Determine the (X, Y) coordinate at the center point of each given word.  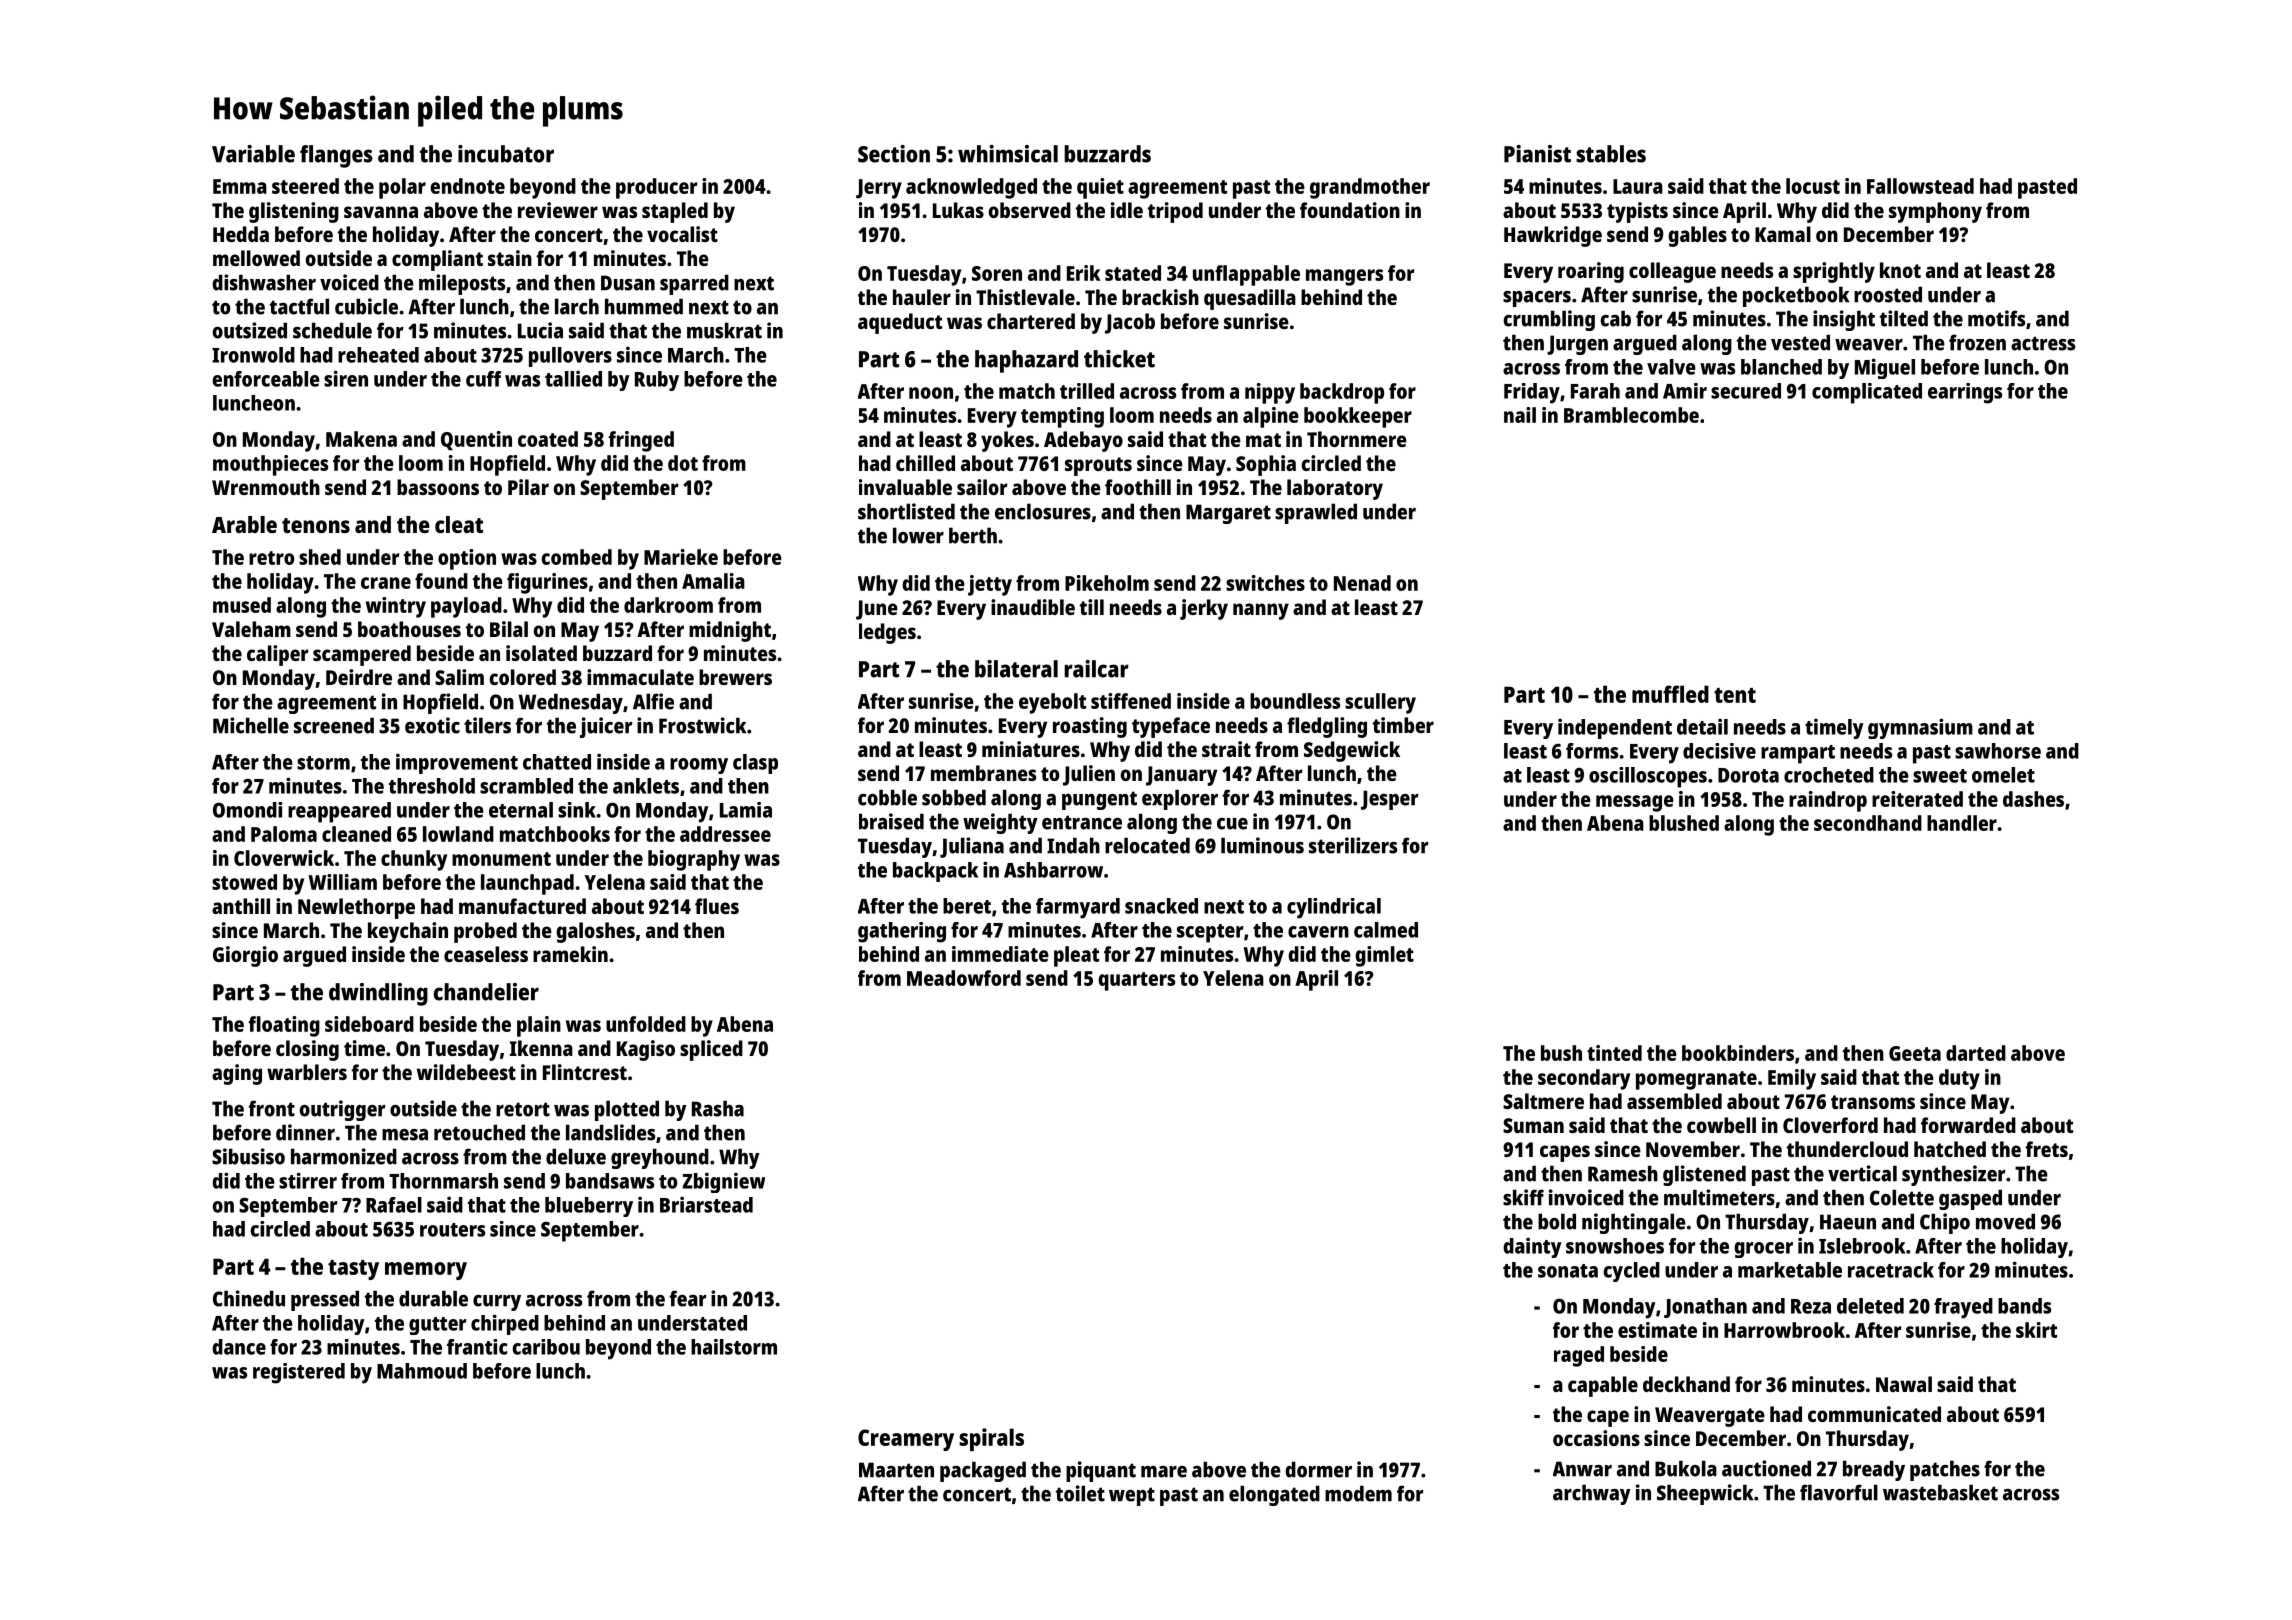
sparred (694, 284)
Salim (459, 677)
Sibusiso (248, 1156)
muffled (1670, 694)
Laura (1638, 186)
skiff (1523, 1197)
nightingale (1634, 1223)
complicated (1867, 393)
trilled (1087, 391)
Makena (361, 439)
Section (894, 154)
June (877, 610)
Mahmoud (422, 1371)
